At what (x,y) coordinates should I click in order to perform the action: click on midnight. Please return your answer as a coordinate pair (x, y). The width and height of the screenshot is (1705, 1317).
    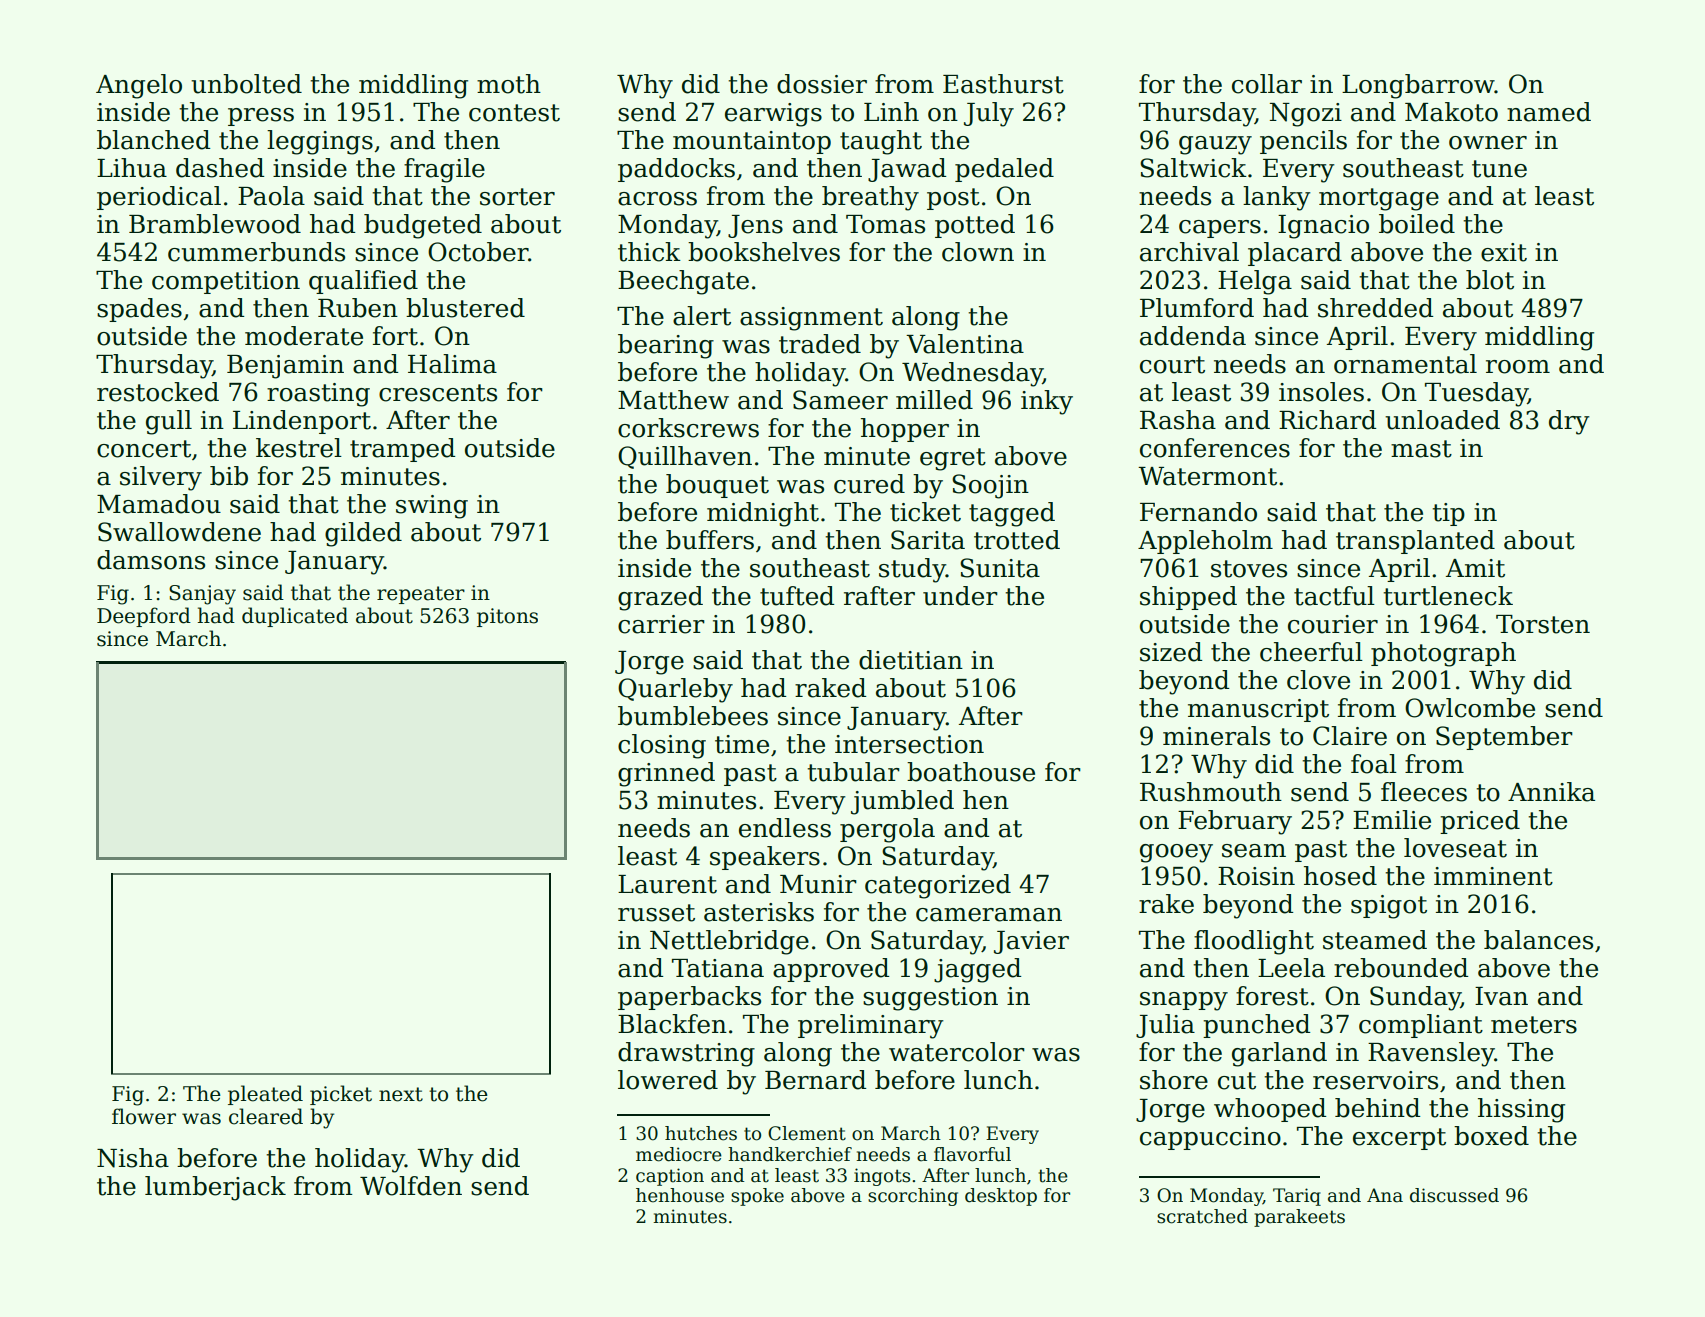
    Looking at the image, I should click on (763, 514).
